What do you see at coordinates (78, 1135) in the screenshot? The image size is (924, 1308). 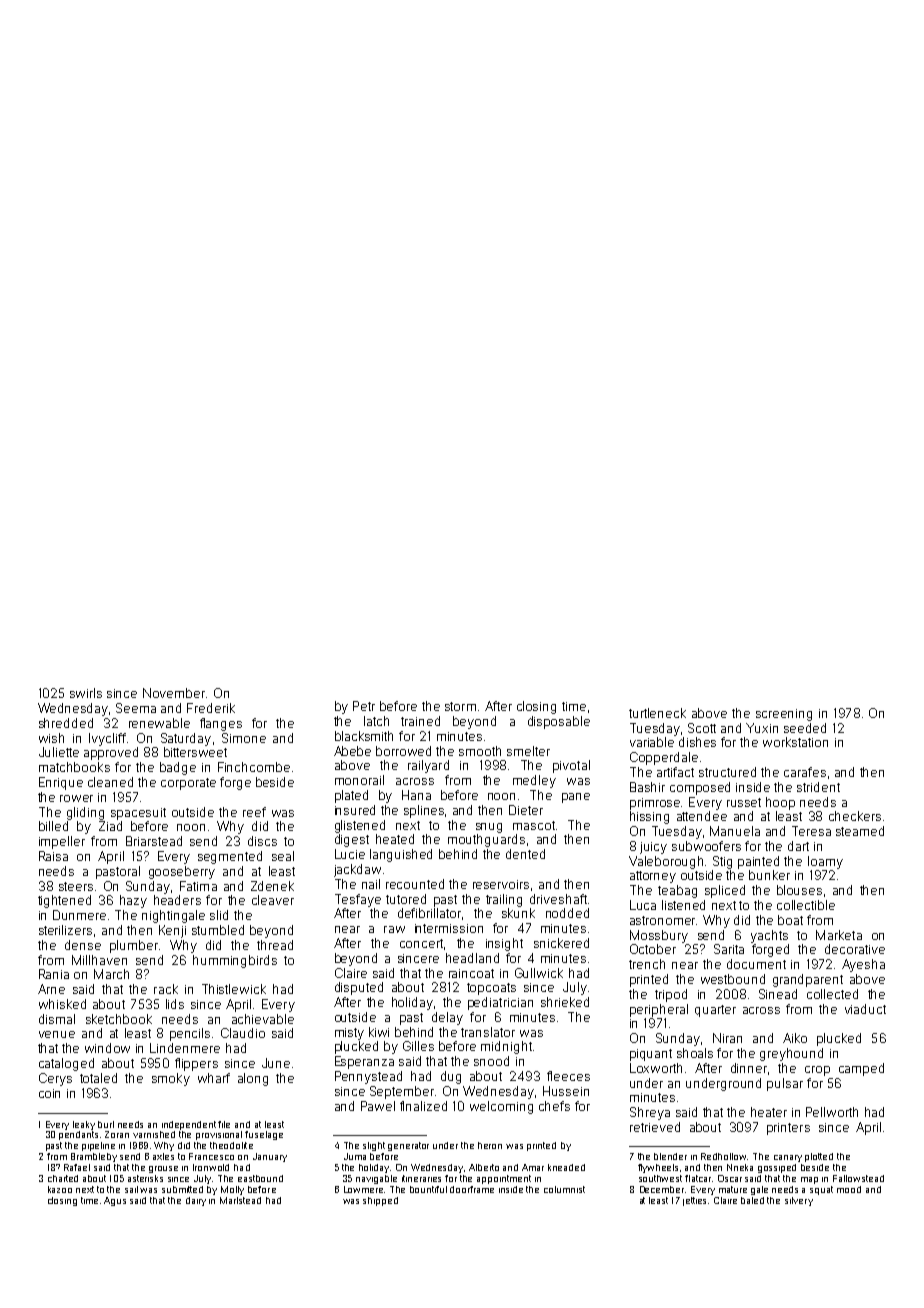 I see `pendants` at bounding box center [78, 1135].
